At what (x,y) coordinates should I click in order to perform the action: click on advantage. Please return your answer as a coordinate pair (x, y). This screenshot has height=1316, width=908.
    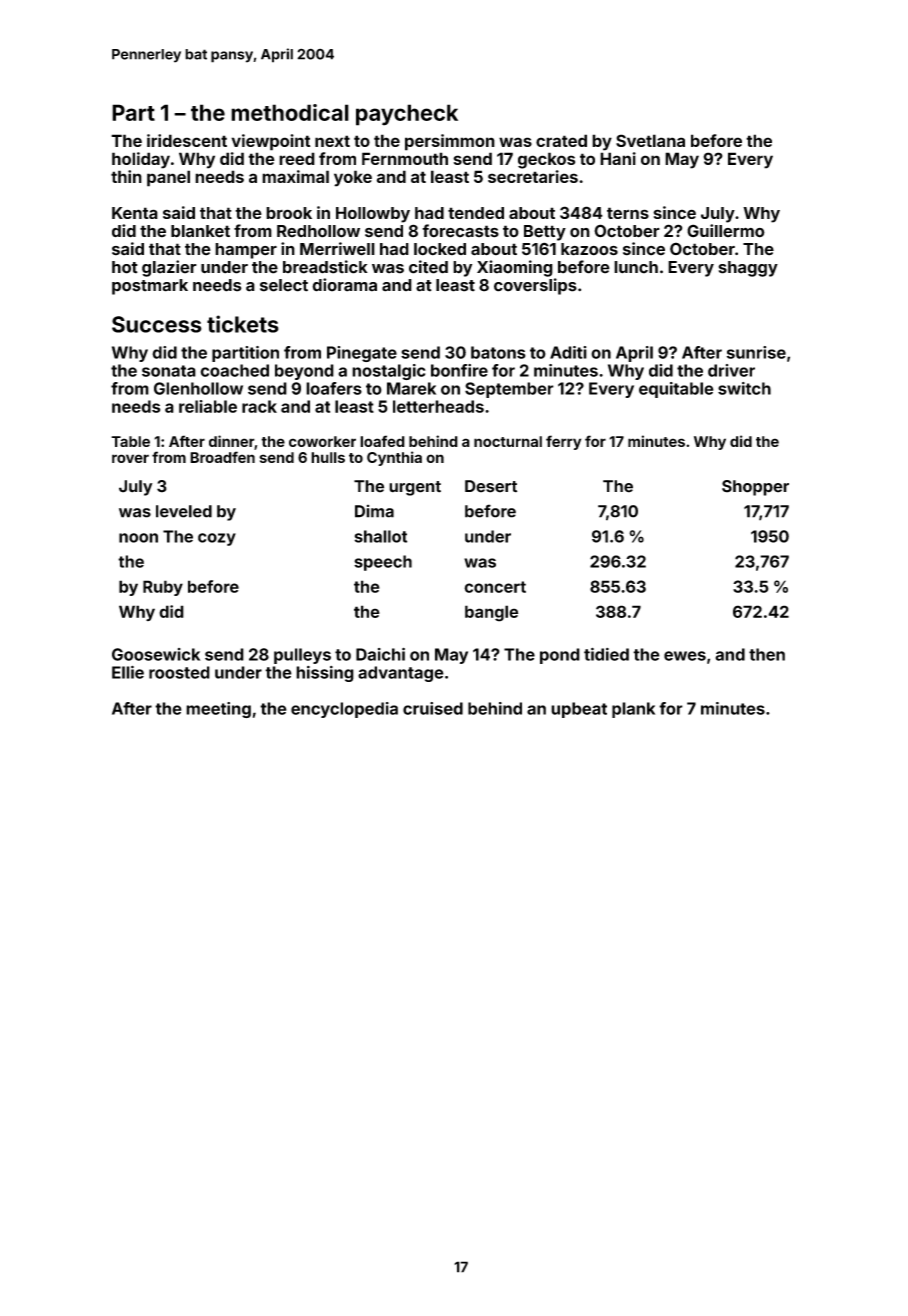
    Looking at the image, I should click on (401, 674).
